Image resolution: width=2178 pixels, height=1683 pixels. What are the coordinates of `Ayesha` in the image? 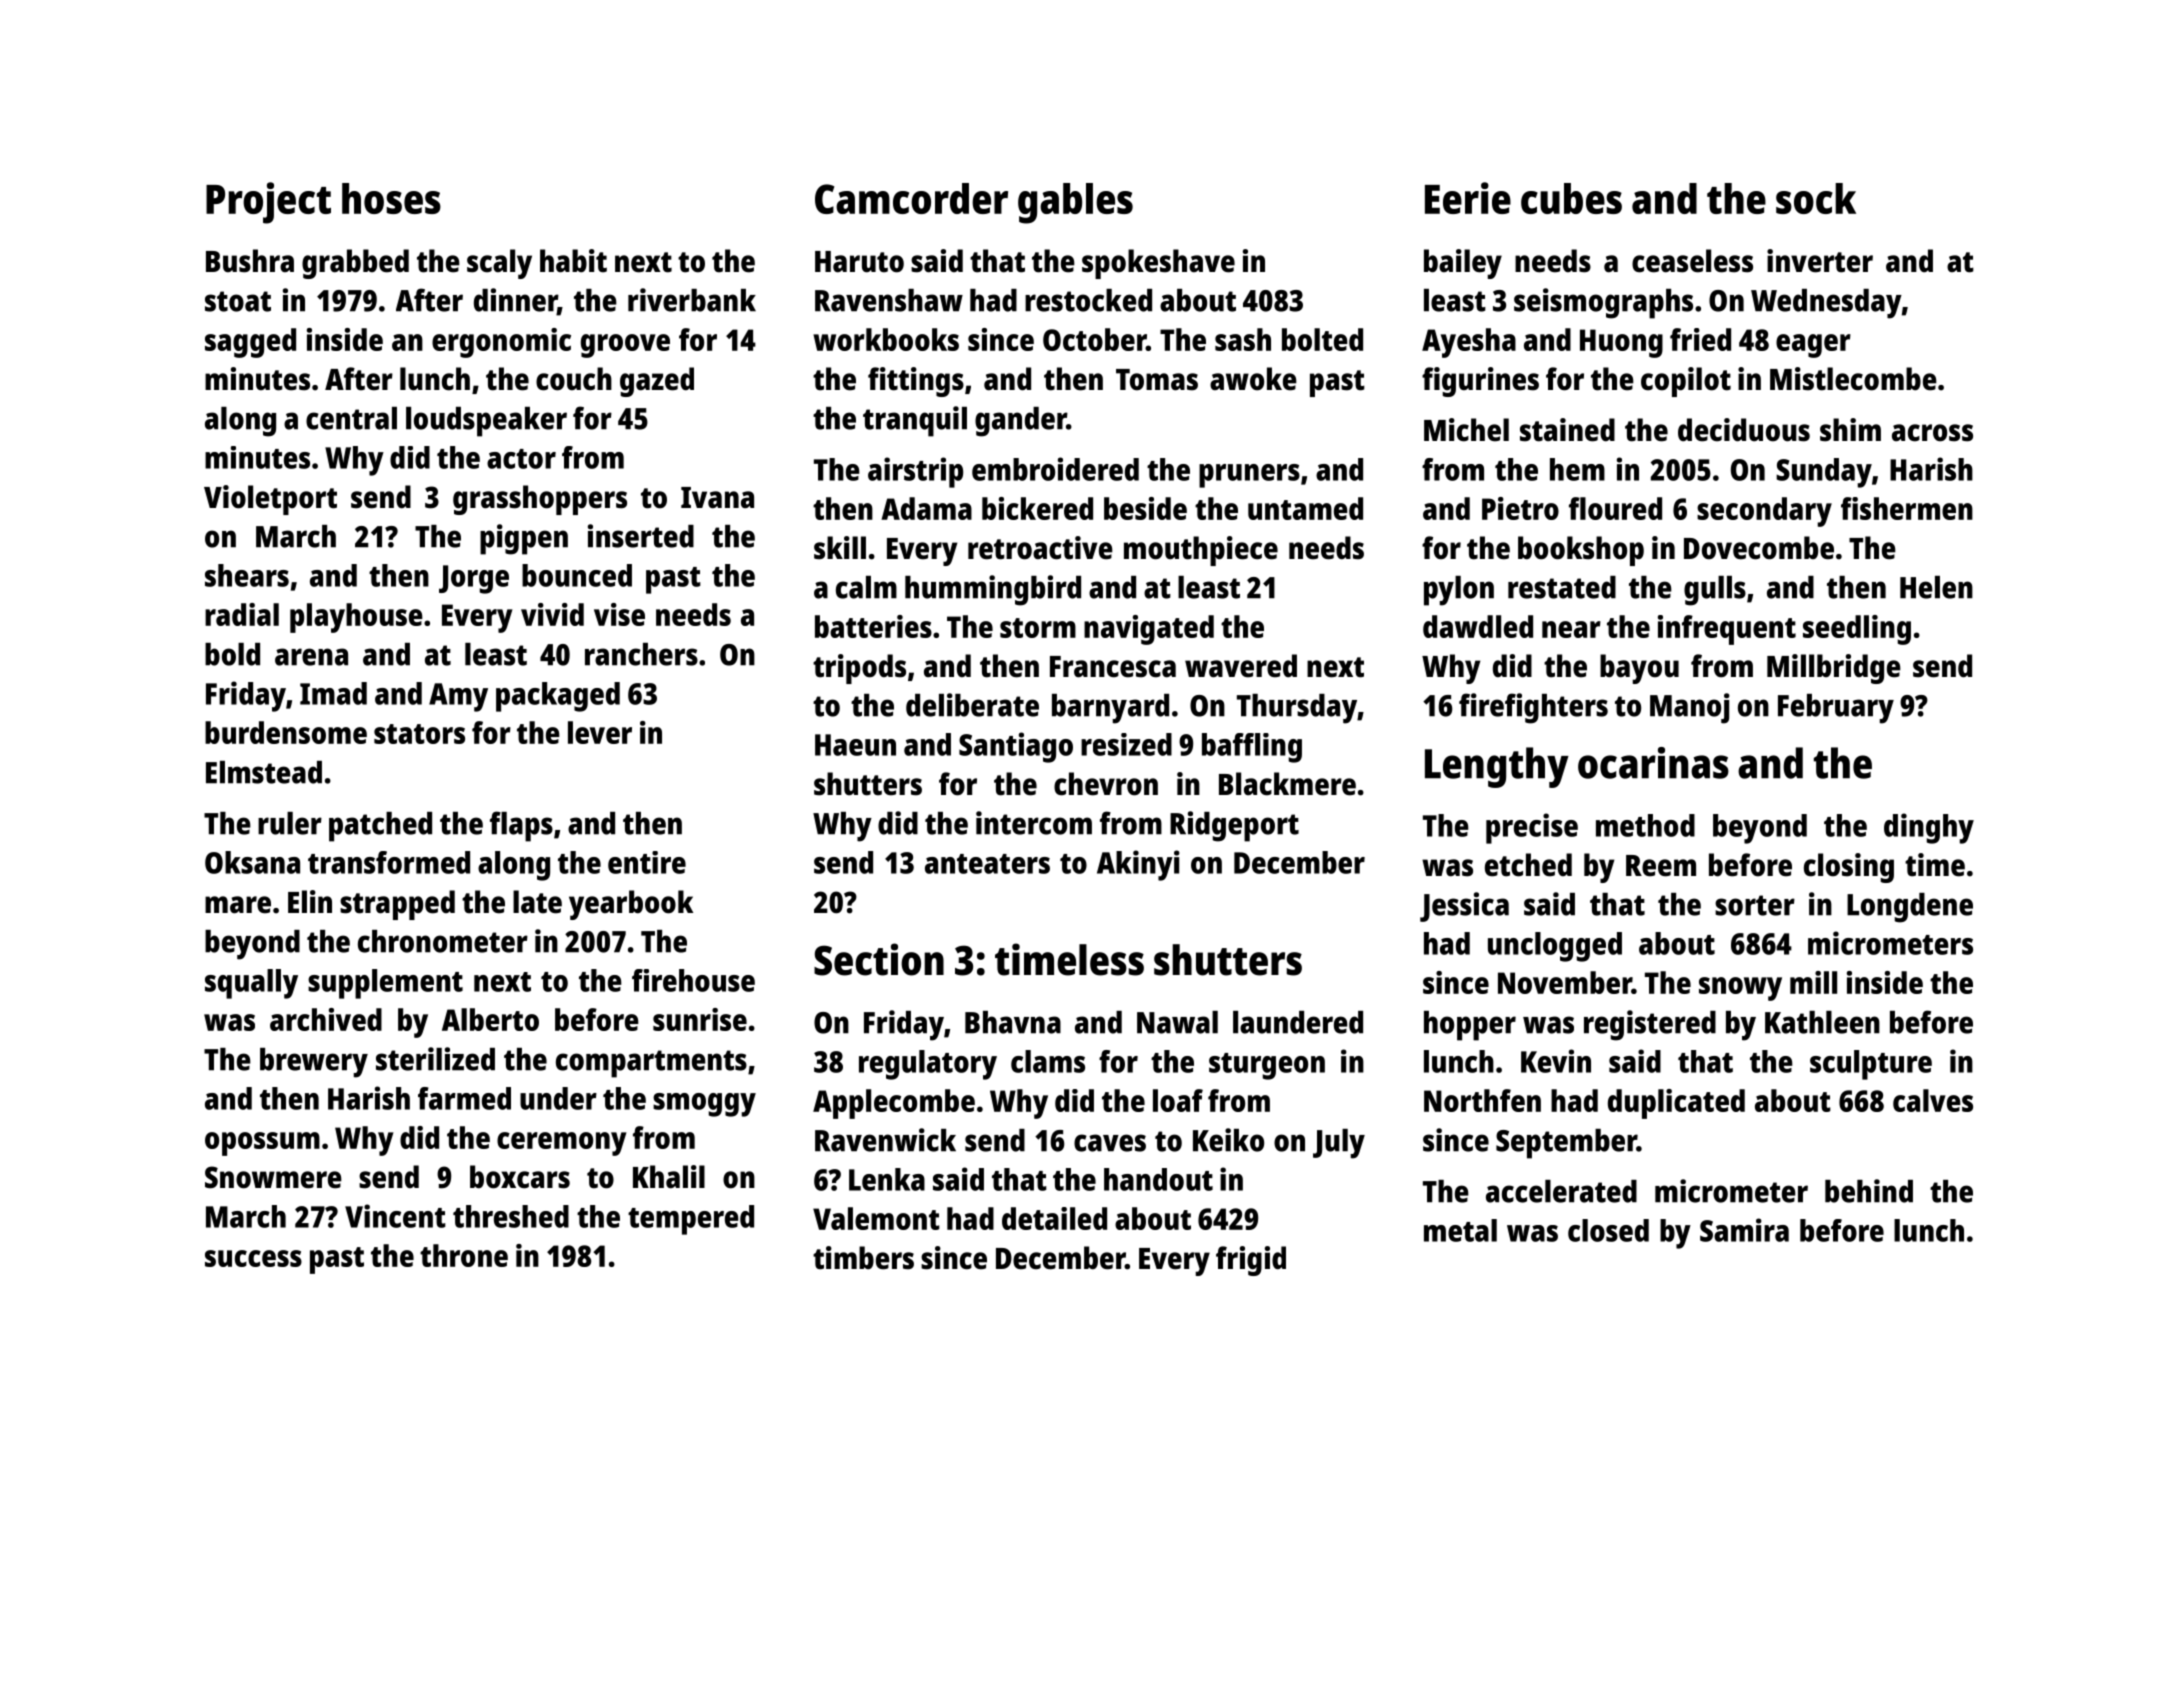 It's located at (1469, 343).
